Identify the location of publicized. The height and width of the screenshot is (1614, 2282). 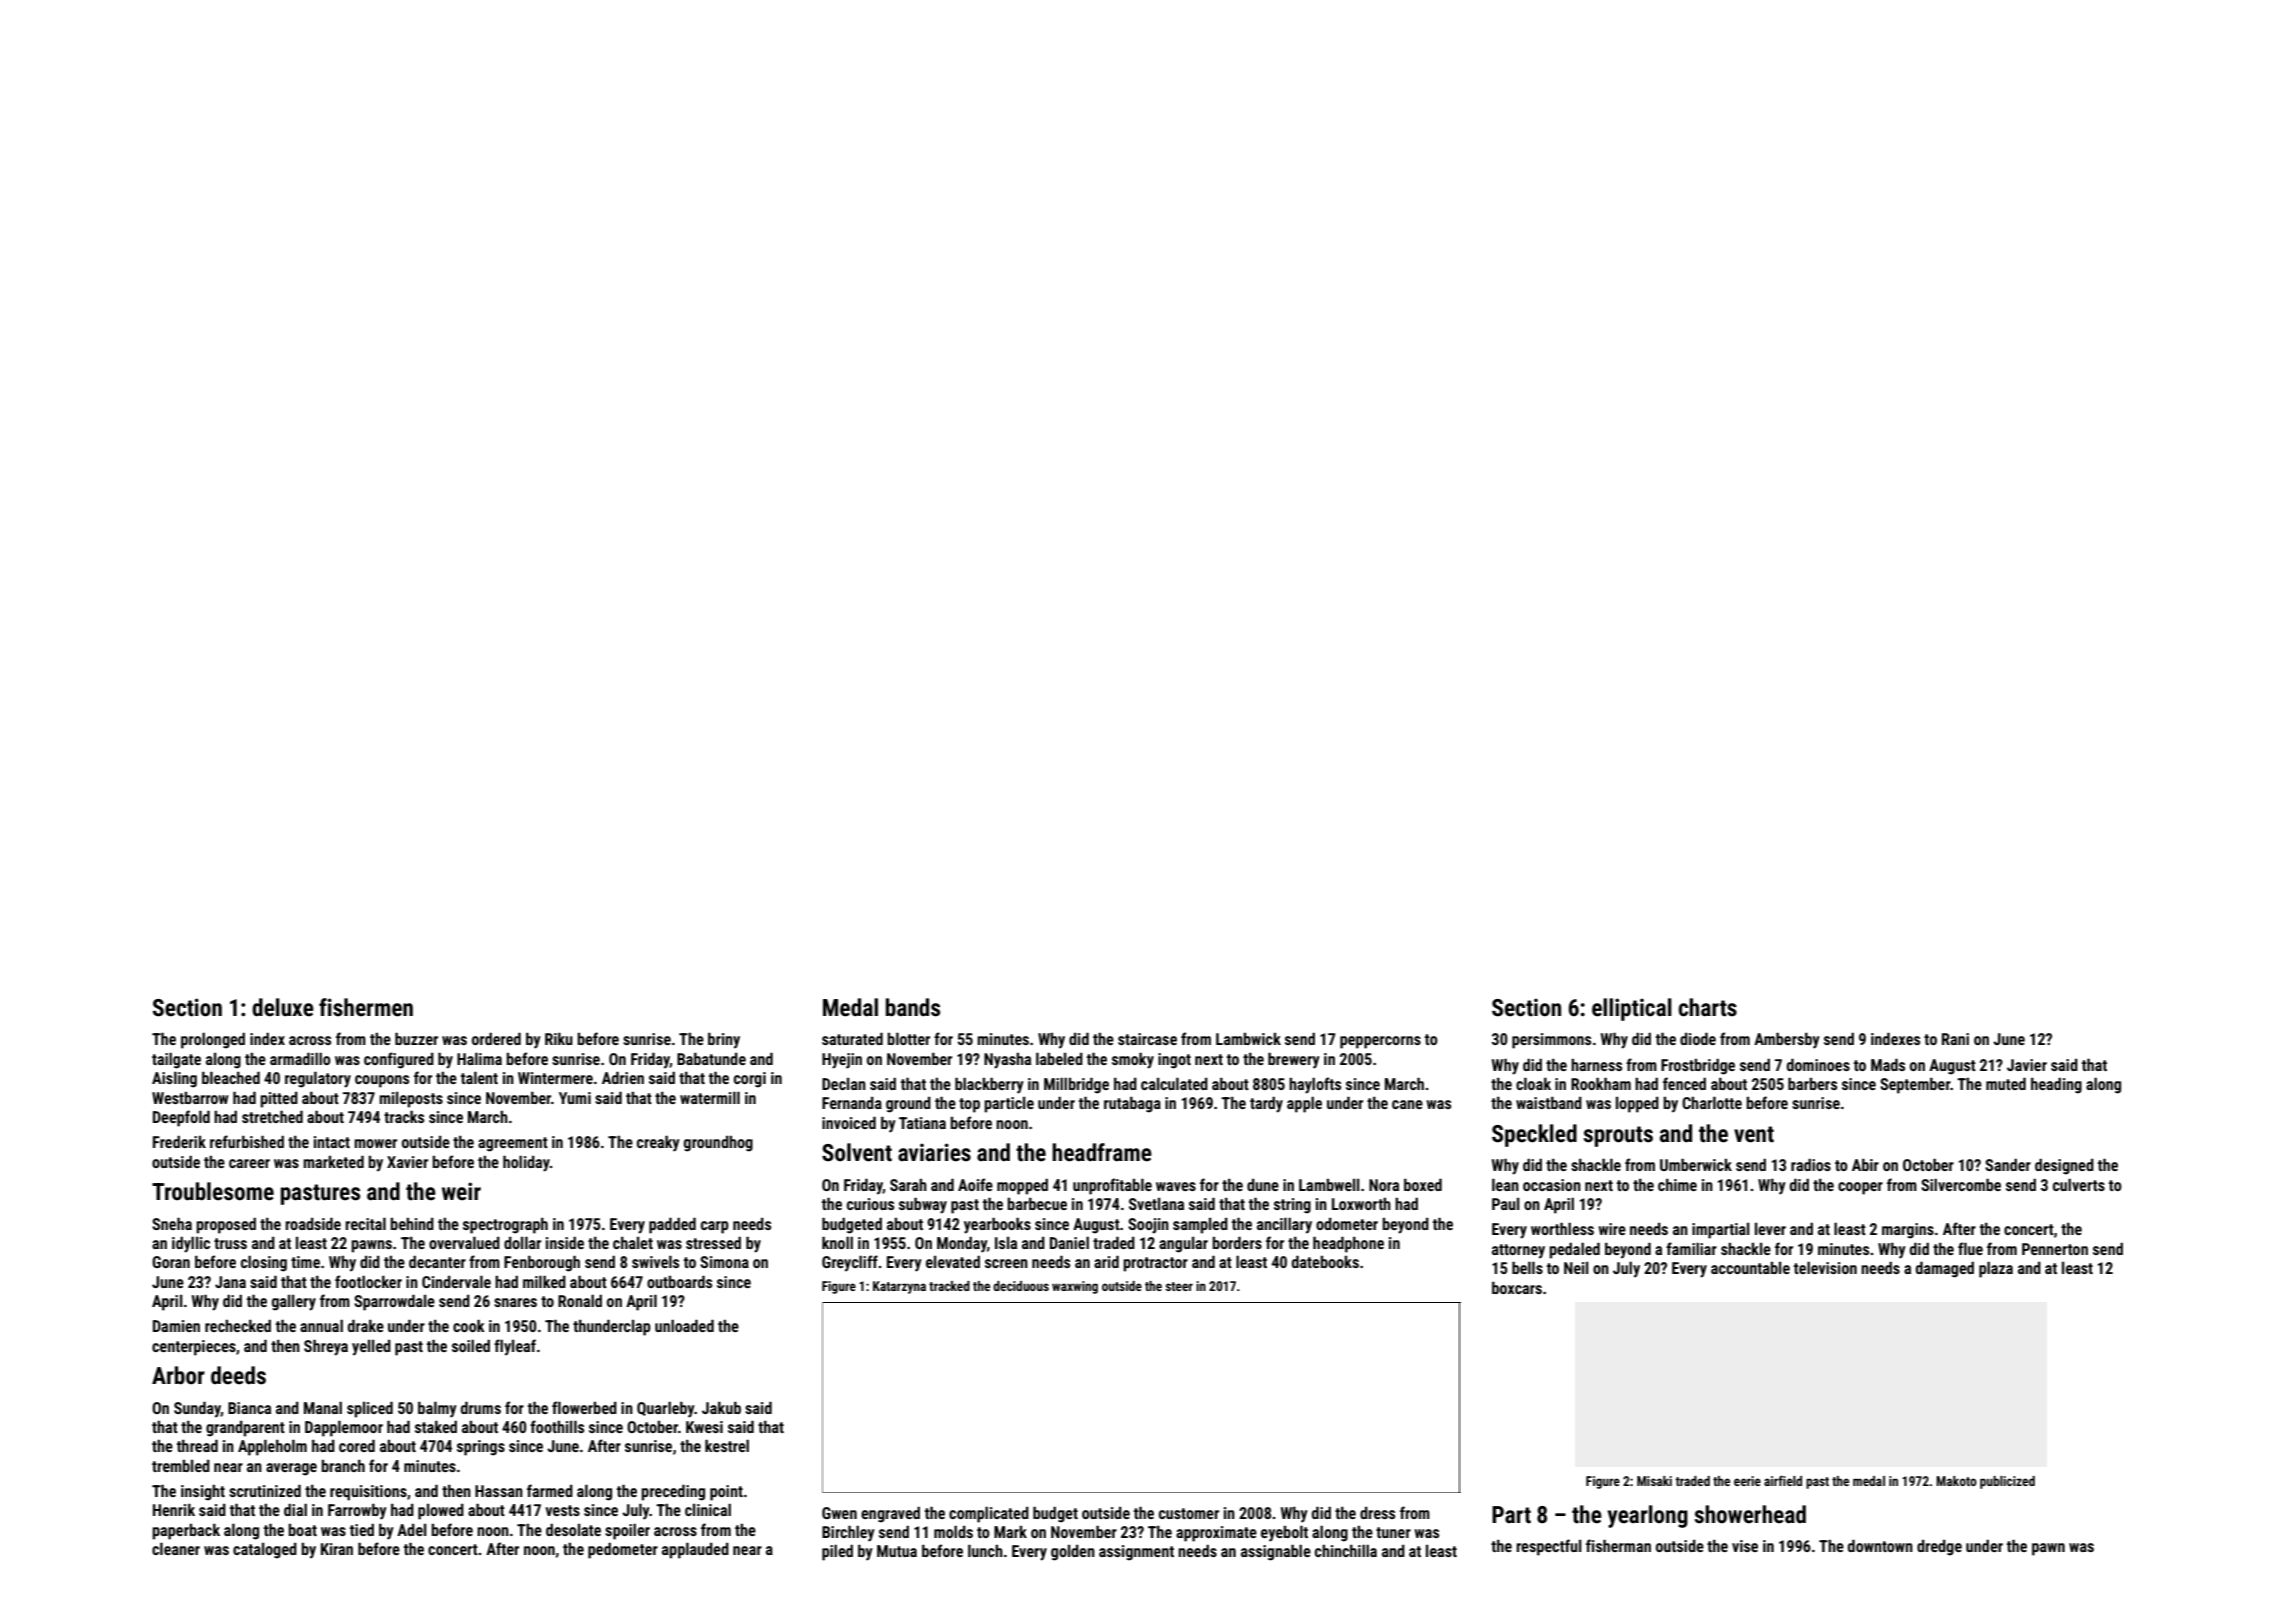
(2007, 1482).
